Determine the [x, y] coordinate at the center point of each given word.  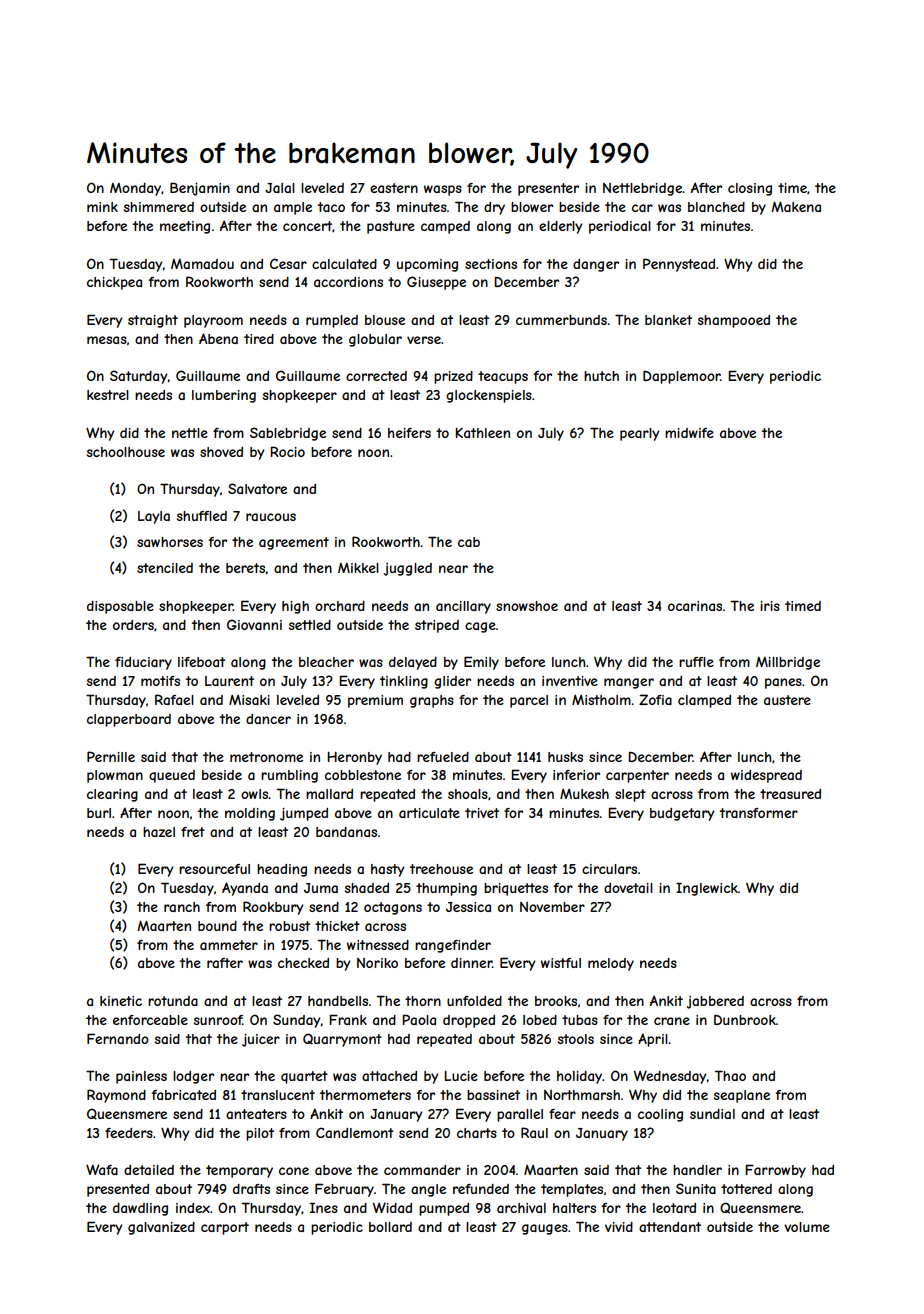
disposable [120, 607]
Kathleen [482, 433]
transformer [759, 813]
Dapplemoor [681, 377]
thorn [423, 1001]
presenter [548, 189]
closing [750, 189]
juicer [261, 1040]
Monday [135, 189]
